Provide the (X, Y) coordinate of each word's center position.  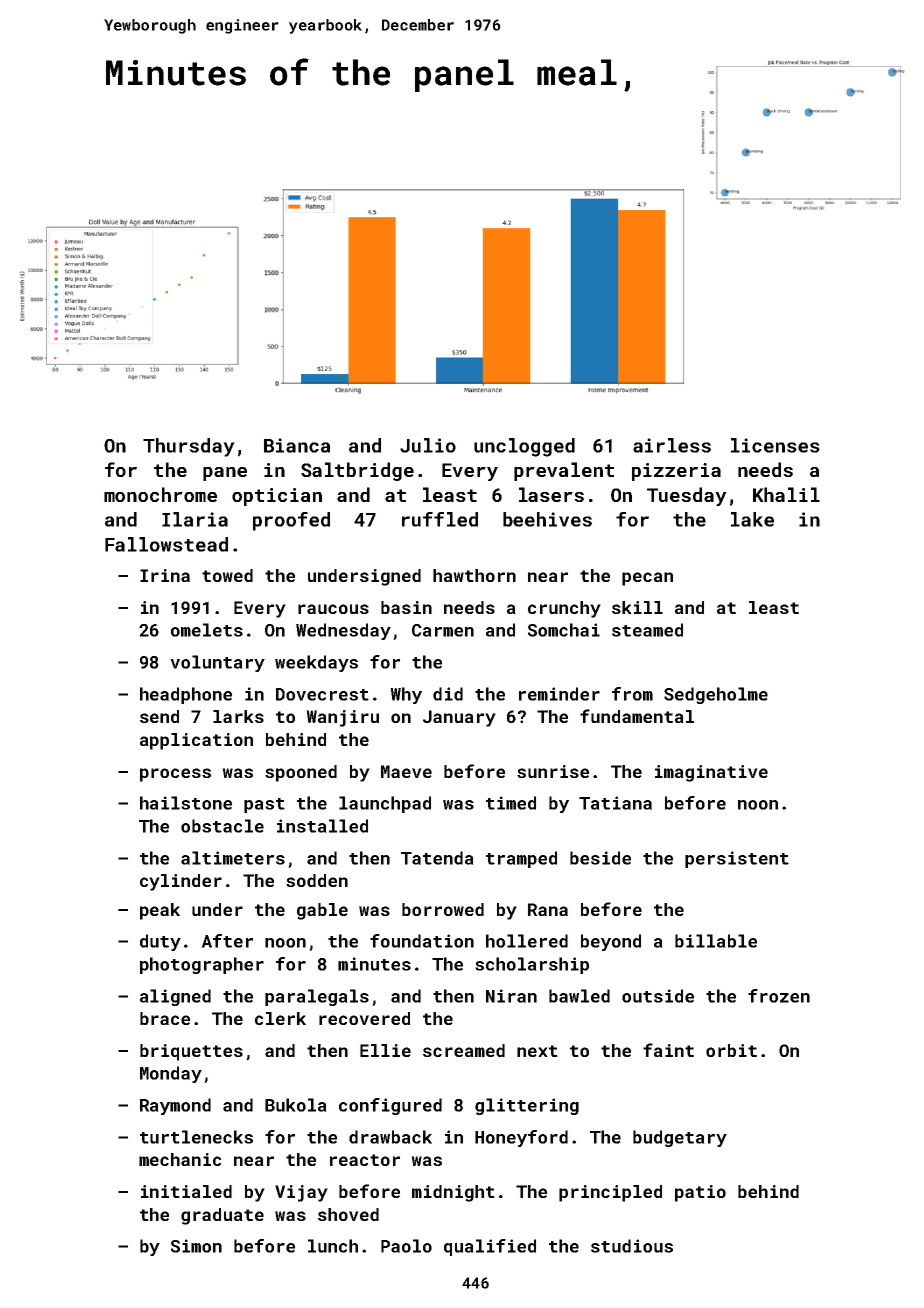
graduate (222, 1216)
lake (752, 519)
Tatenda (437, 858)
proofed (291, 521)
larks (238, 716)
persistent (737, 859)
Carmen (443, 630)
